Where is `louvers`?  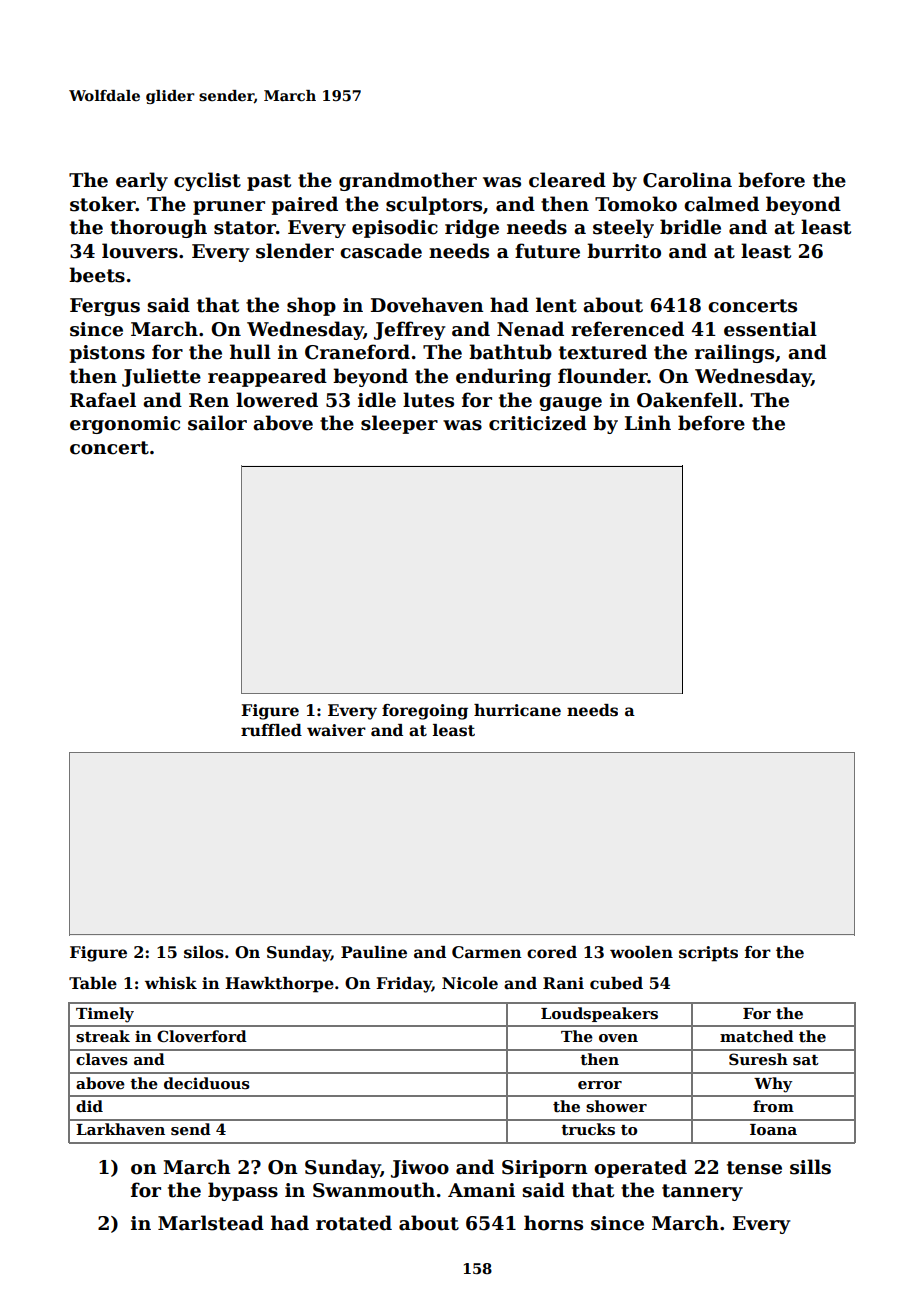
louvers is located at coordinates (140, 251).
